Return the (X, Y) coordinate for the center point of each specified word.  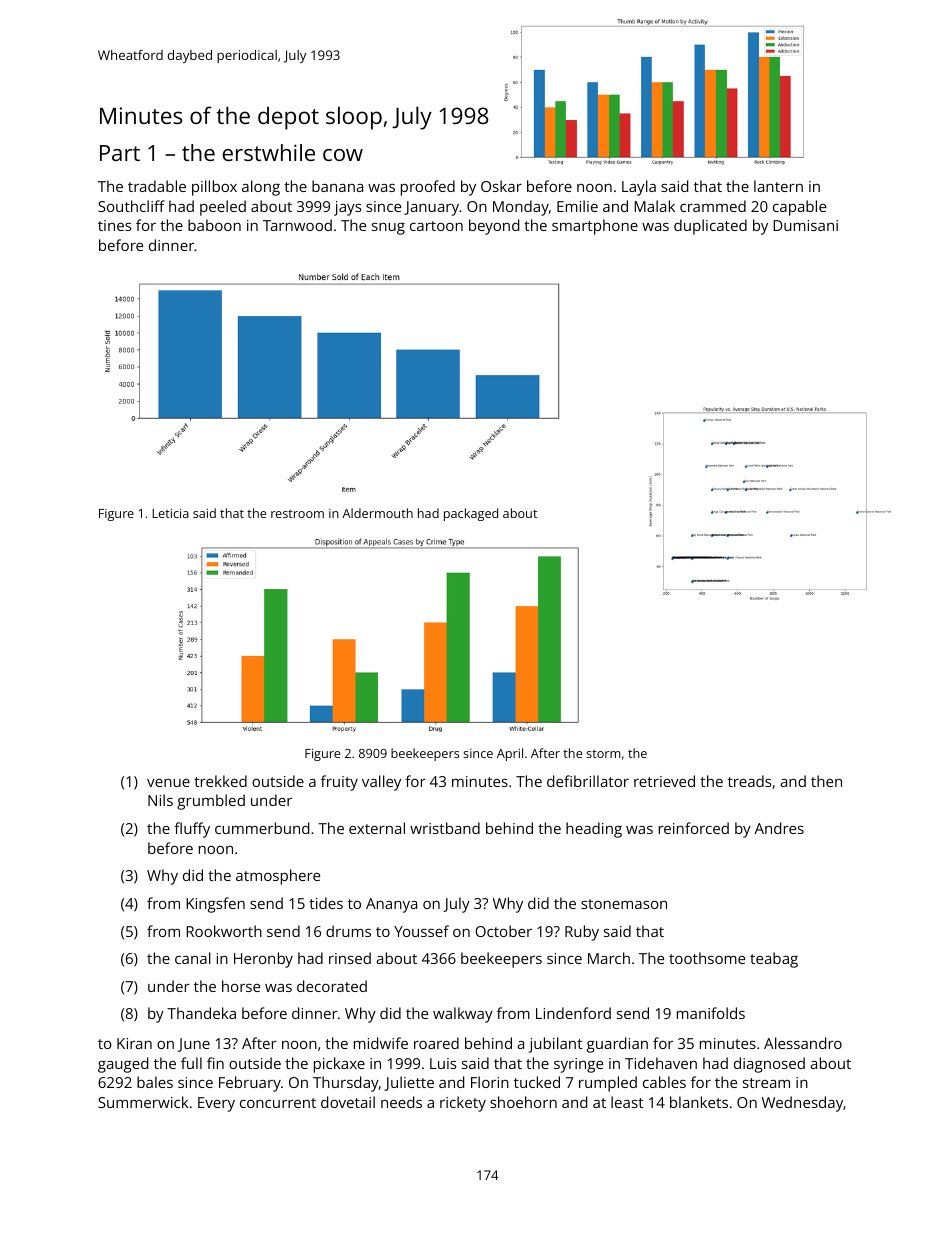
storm (603, 754)
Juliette (409, 1083)
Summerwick (143, 1102)
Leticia (170, 513)
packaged (471, 514)
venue (168, 783)
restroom (297, 514)
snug (388, 229)
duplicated (710, 227)
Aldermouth (377, 513)
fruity (339, 783)
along (261, 188)
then (826, 781)
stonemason (624, 904)
